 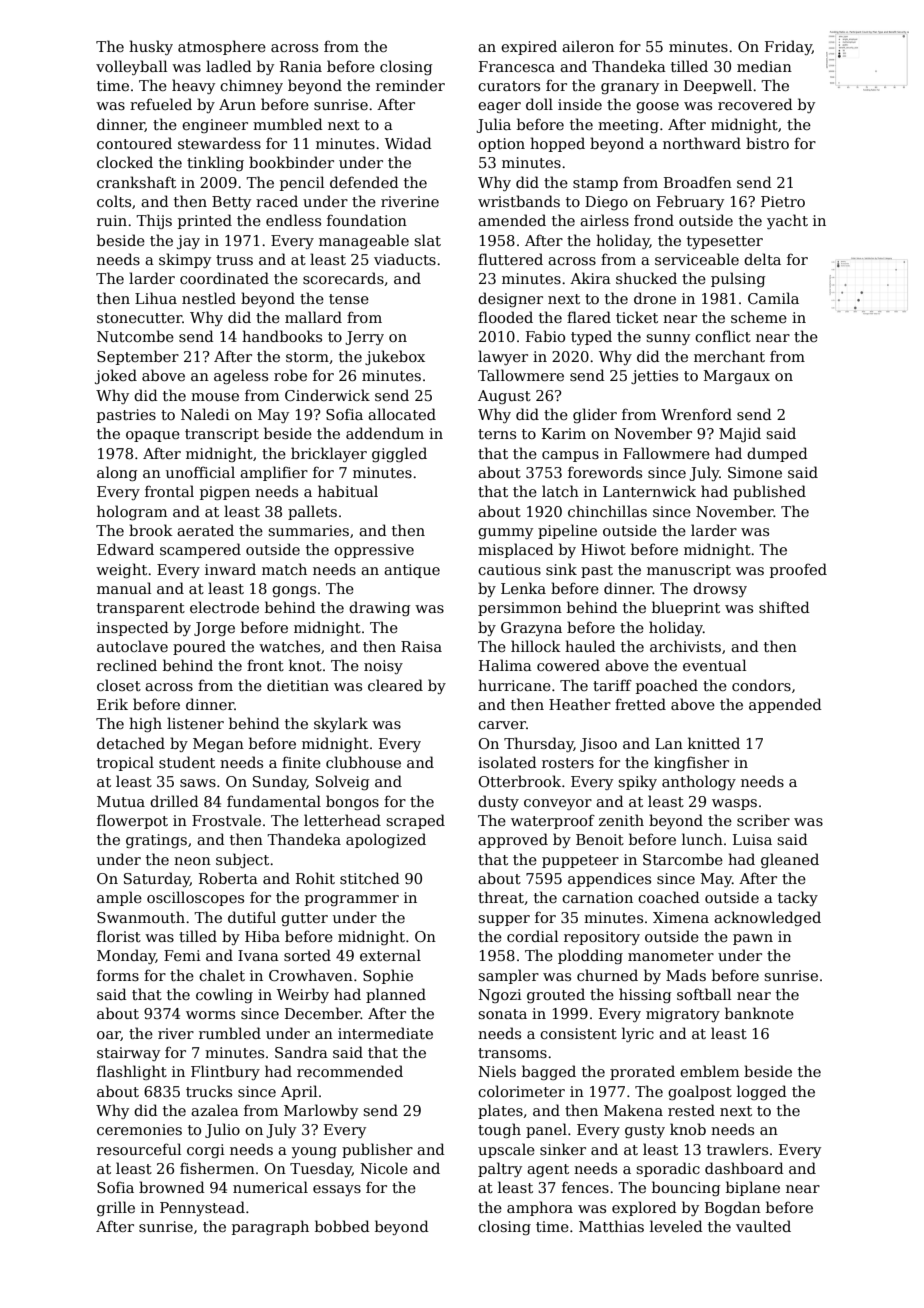 I want to click on expired, so click(x=529, y=47).
